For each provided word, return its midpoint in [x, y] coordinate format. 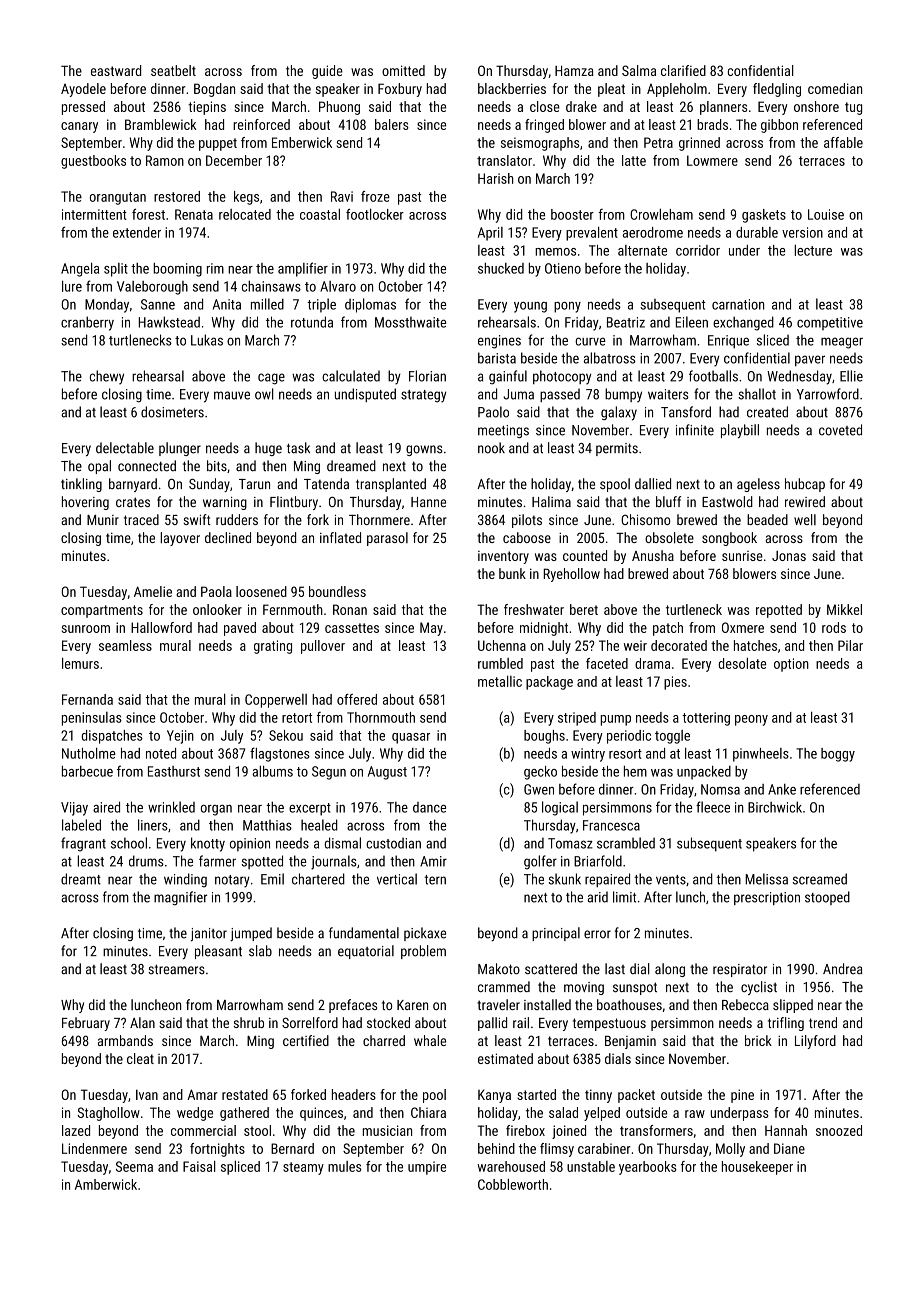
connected [147, 466]
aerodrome [653, 232]
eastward [116, 70]
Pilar [850, 645]
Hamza [574, 70]
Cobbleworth [513, 1184]
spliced [240, 1167]
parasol [387, 539]
